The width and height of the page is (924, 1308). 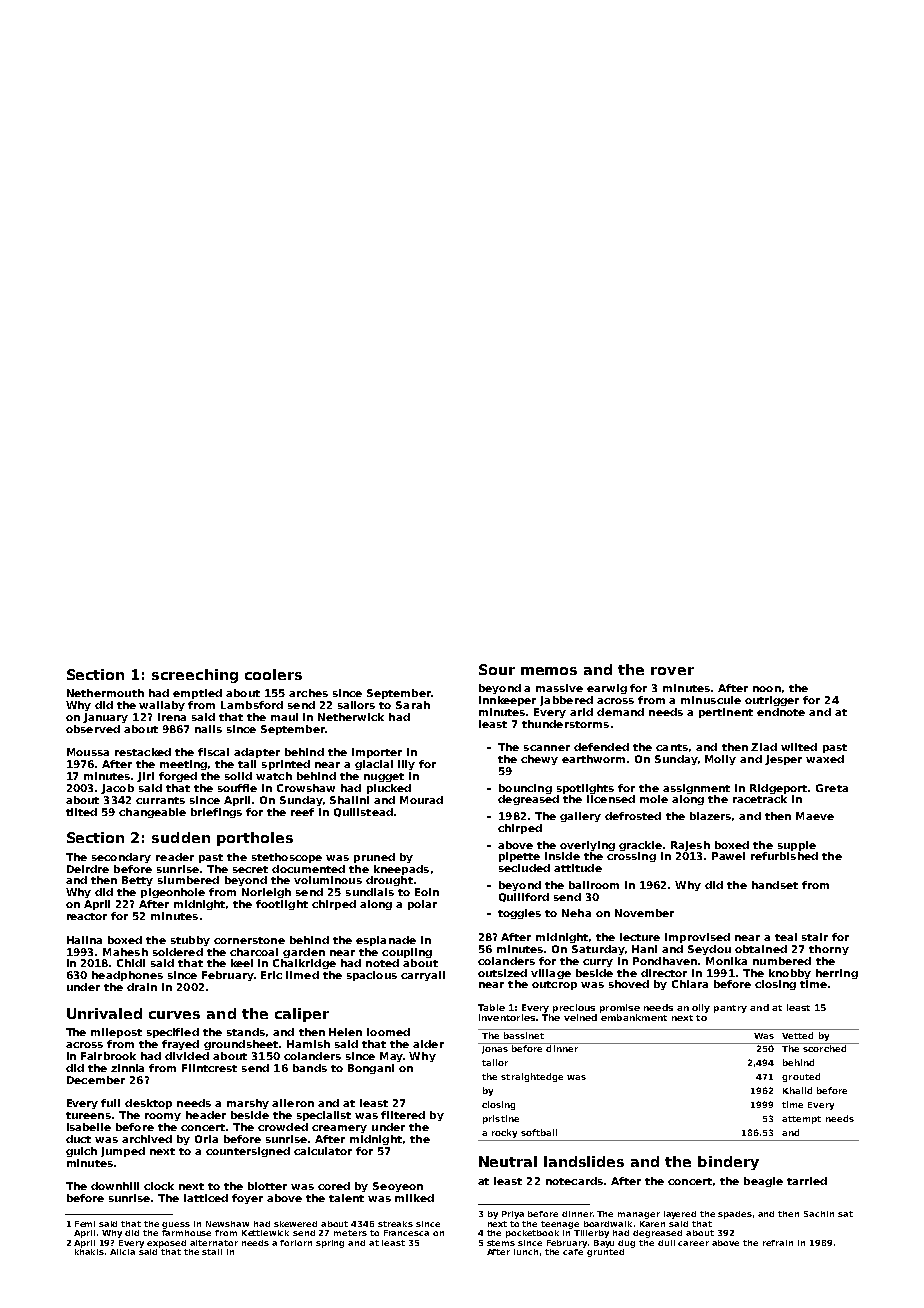 What do you see at coordinates (282, 905) in the page?
I see `footlight` at bounding box center [282, 905].
